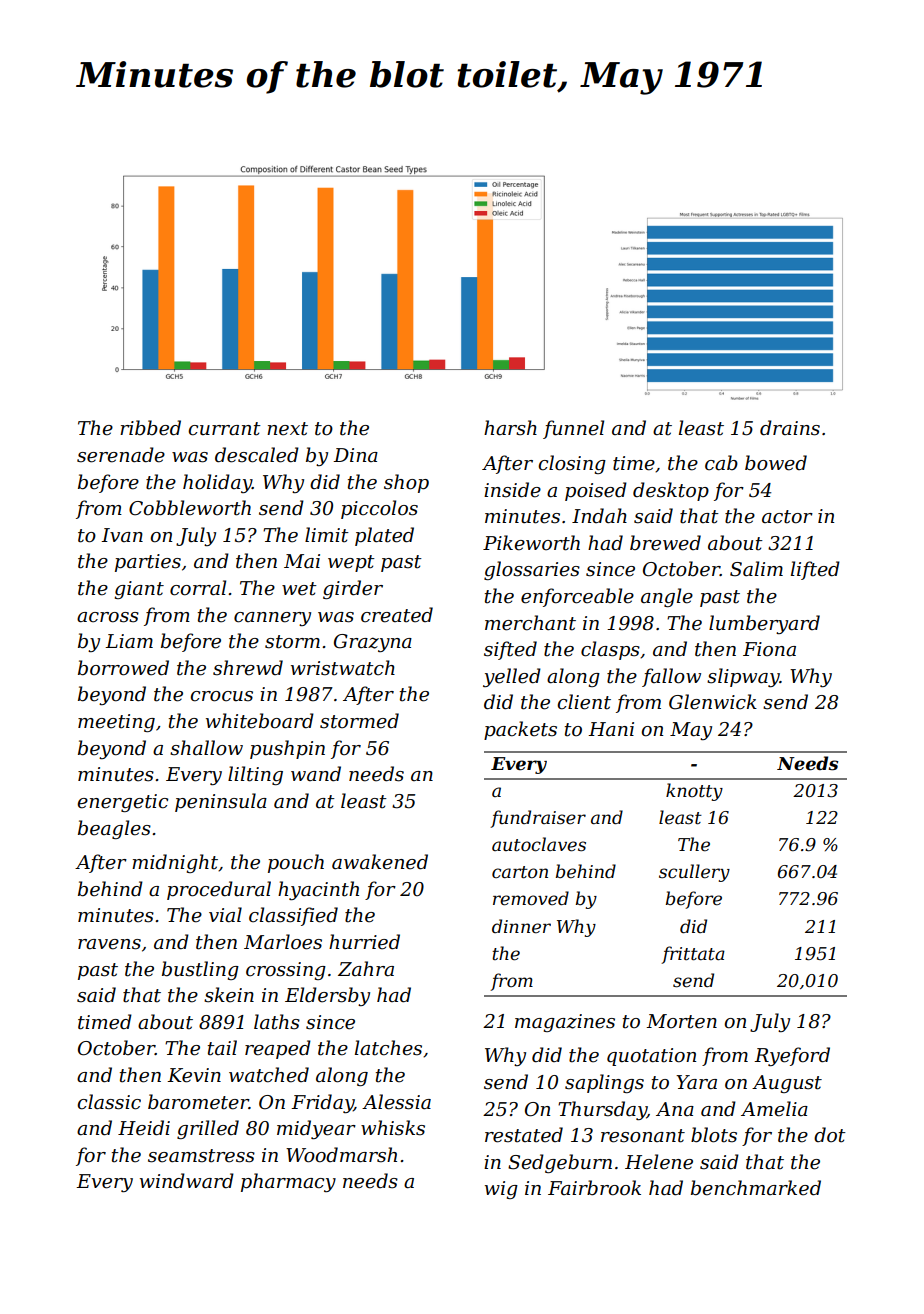 The width and height of the document is (924, 1314). I want to click on next, so click(287, 429).
